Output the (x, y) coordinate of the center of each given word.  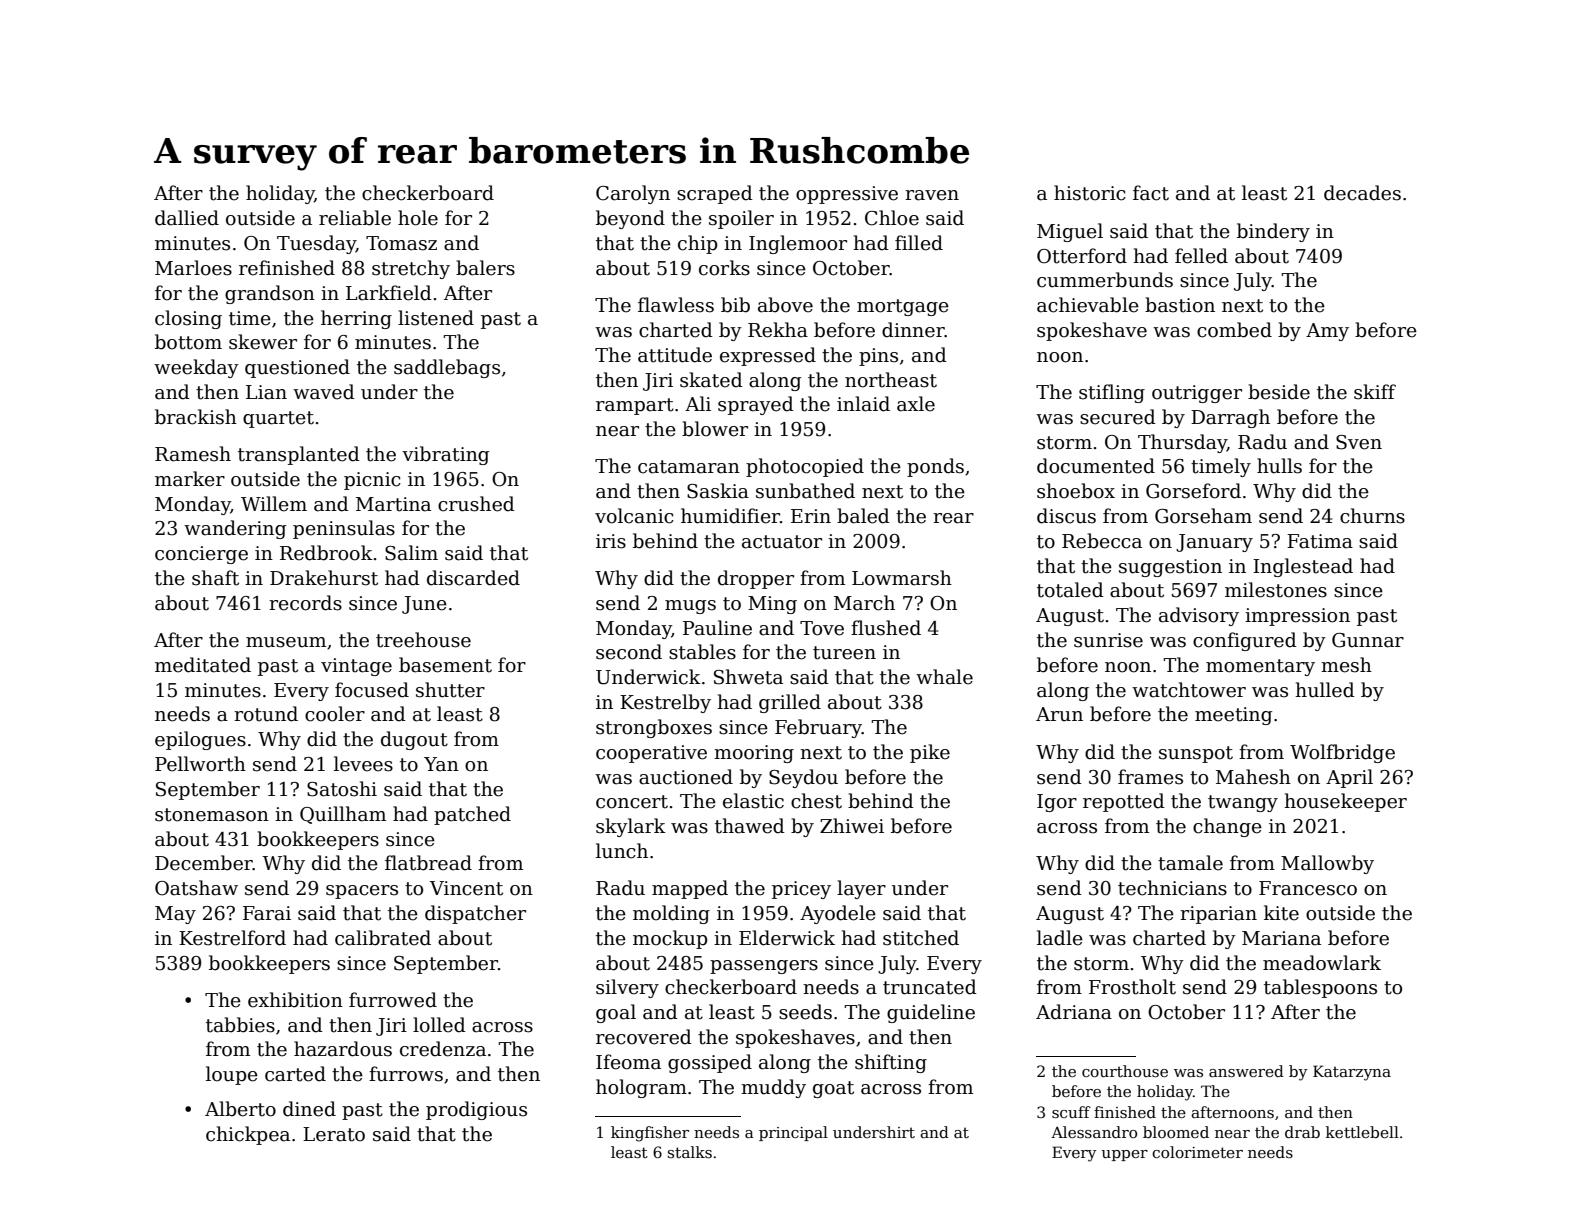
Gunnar (1368, 640)
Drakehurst (324, 578)
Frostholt (1132, 987)
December (204, 863)
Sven (1359, 442)
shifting (891, 1063)
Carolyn (633, 194)
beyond (630, 219)
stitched (921, 938)
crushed (476, 504)
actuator (782, 542)
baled (863, 516)
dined (309, 1109)
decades (1362, 193)
